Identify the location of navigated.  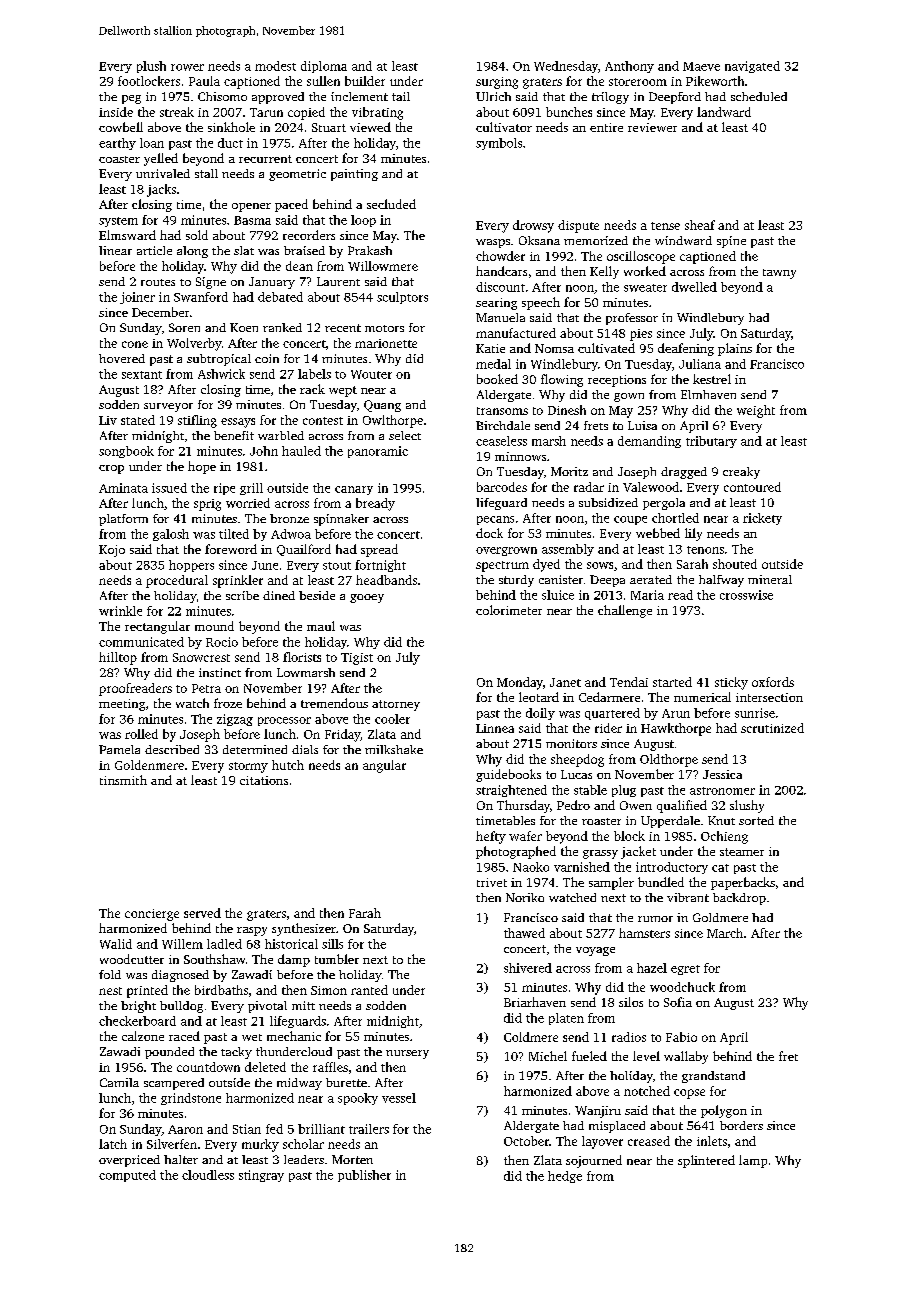
(752, 67).
